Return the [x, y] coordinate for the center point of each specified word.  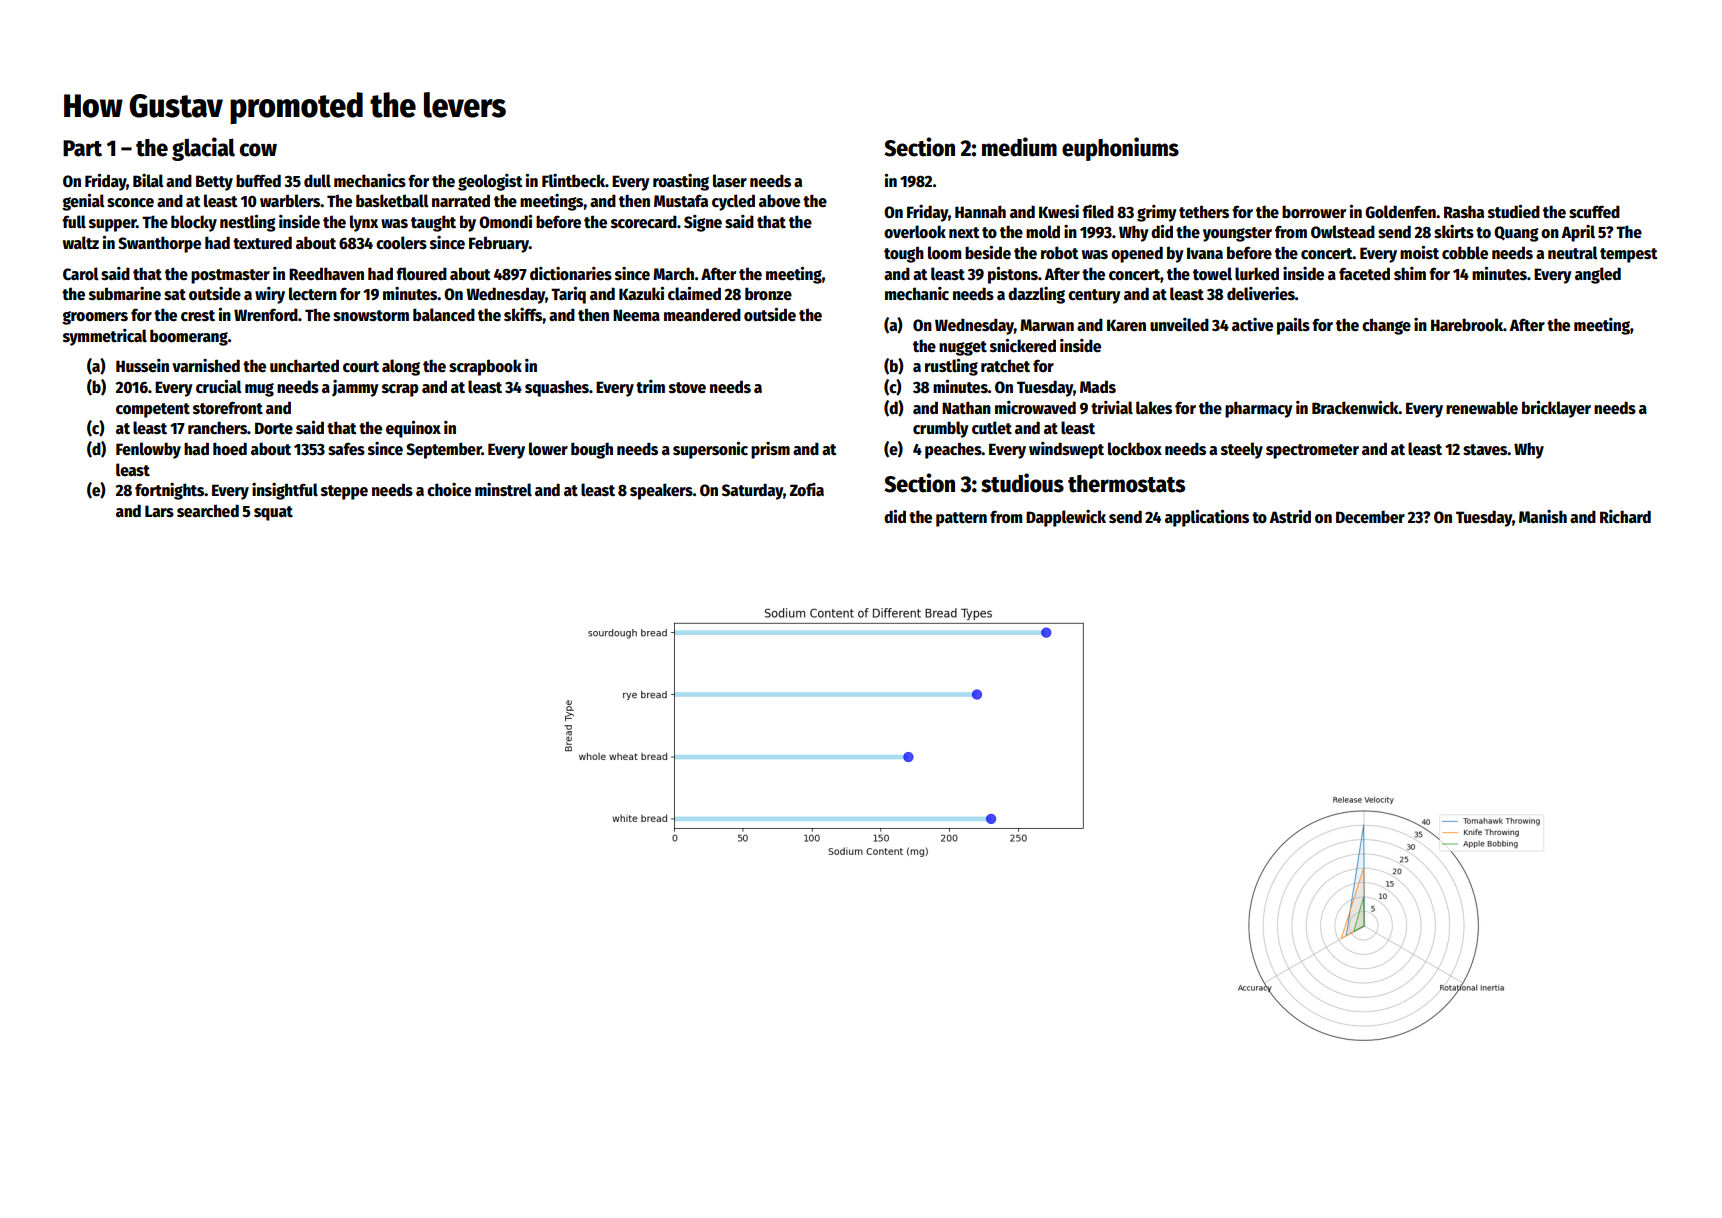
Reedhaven [326, 274]
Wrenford [266, 314]
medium [1019, 147]
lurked [1257, 273]
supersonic [710, 450]
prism [770, 450]
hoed [230, 449]
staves [1485, 450]
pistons [1013, 275]
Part [82, 148]
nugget [963, 348]
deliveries [1261, 293]
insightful [285, 491]
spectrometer [1312, 451]
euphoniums [1120, 149]
